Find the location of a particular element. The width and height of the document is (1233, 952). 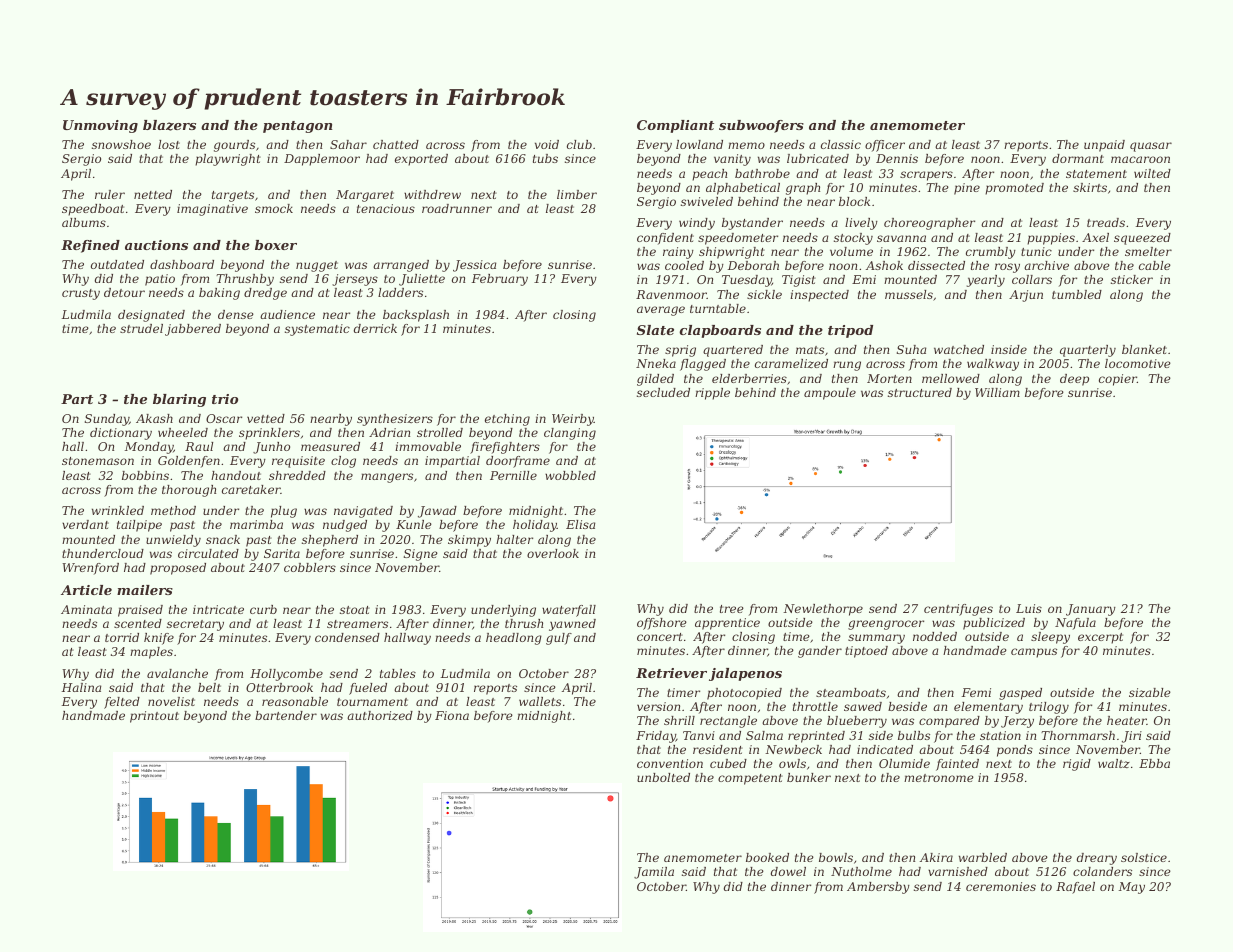

etching is located at coordinates (507, 420).
